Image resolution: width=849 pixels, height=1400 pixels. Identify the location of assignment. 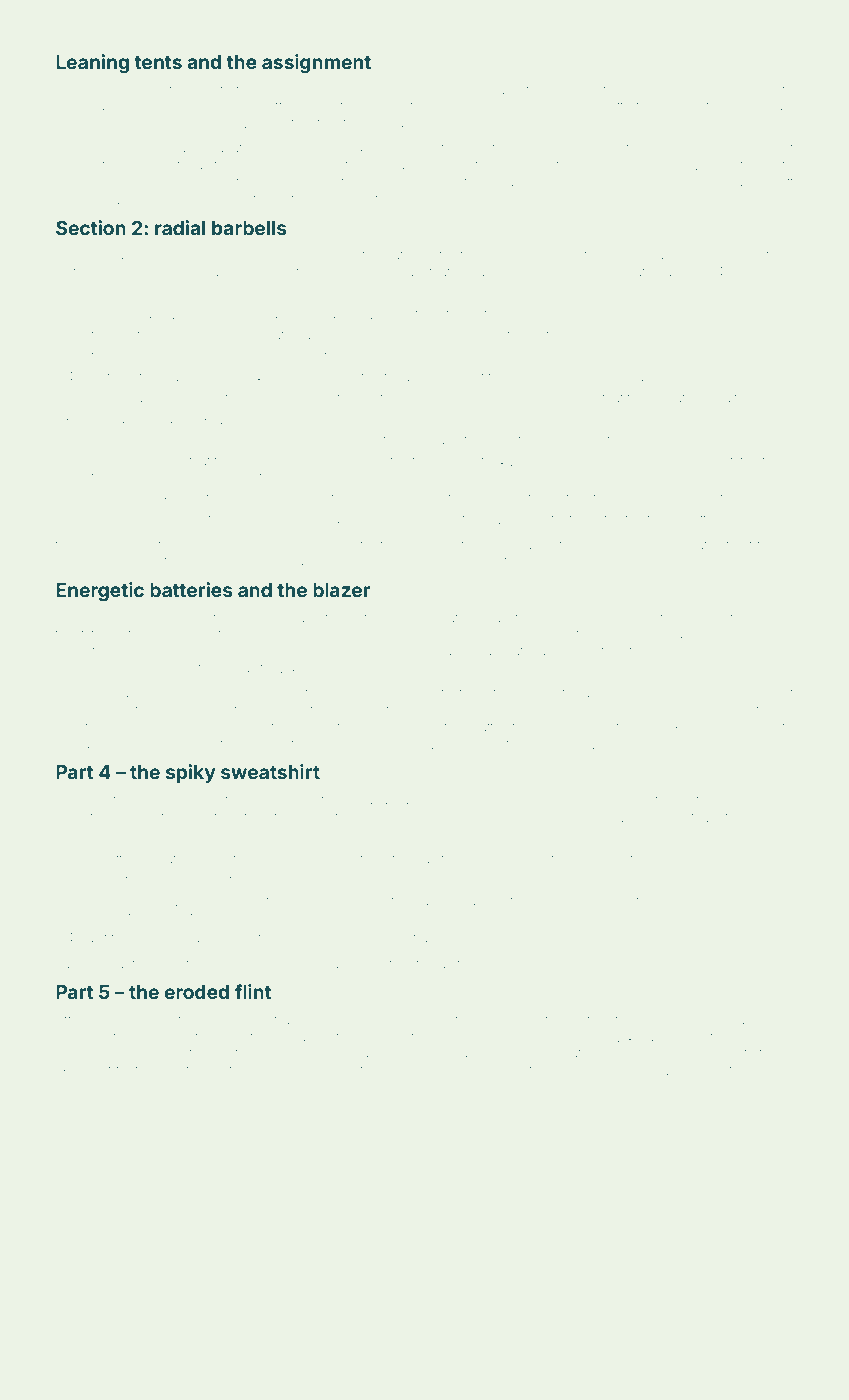
(316, 63).
